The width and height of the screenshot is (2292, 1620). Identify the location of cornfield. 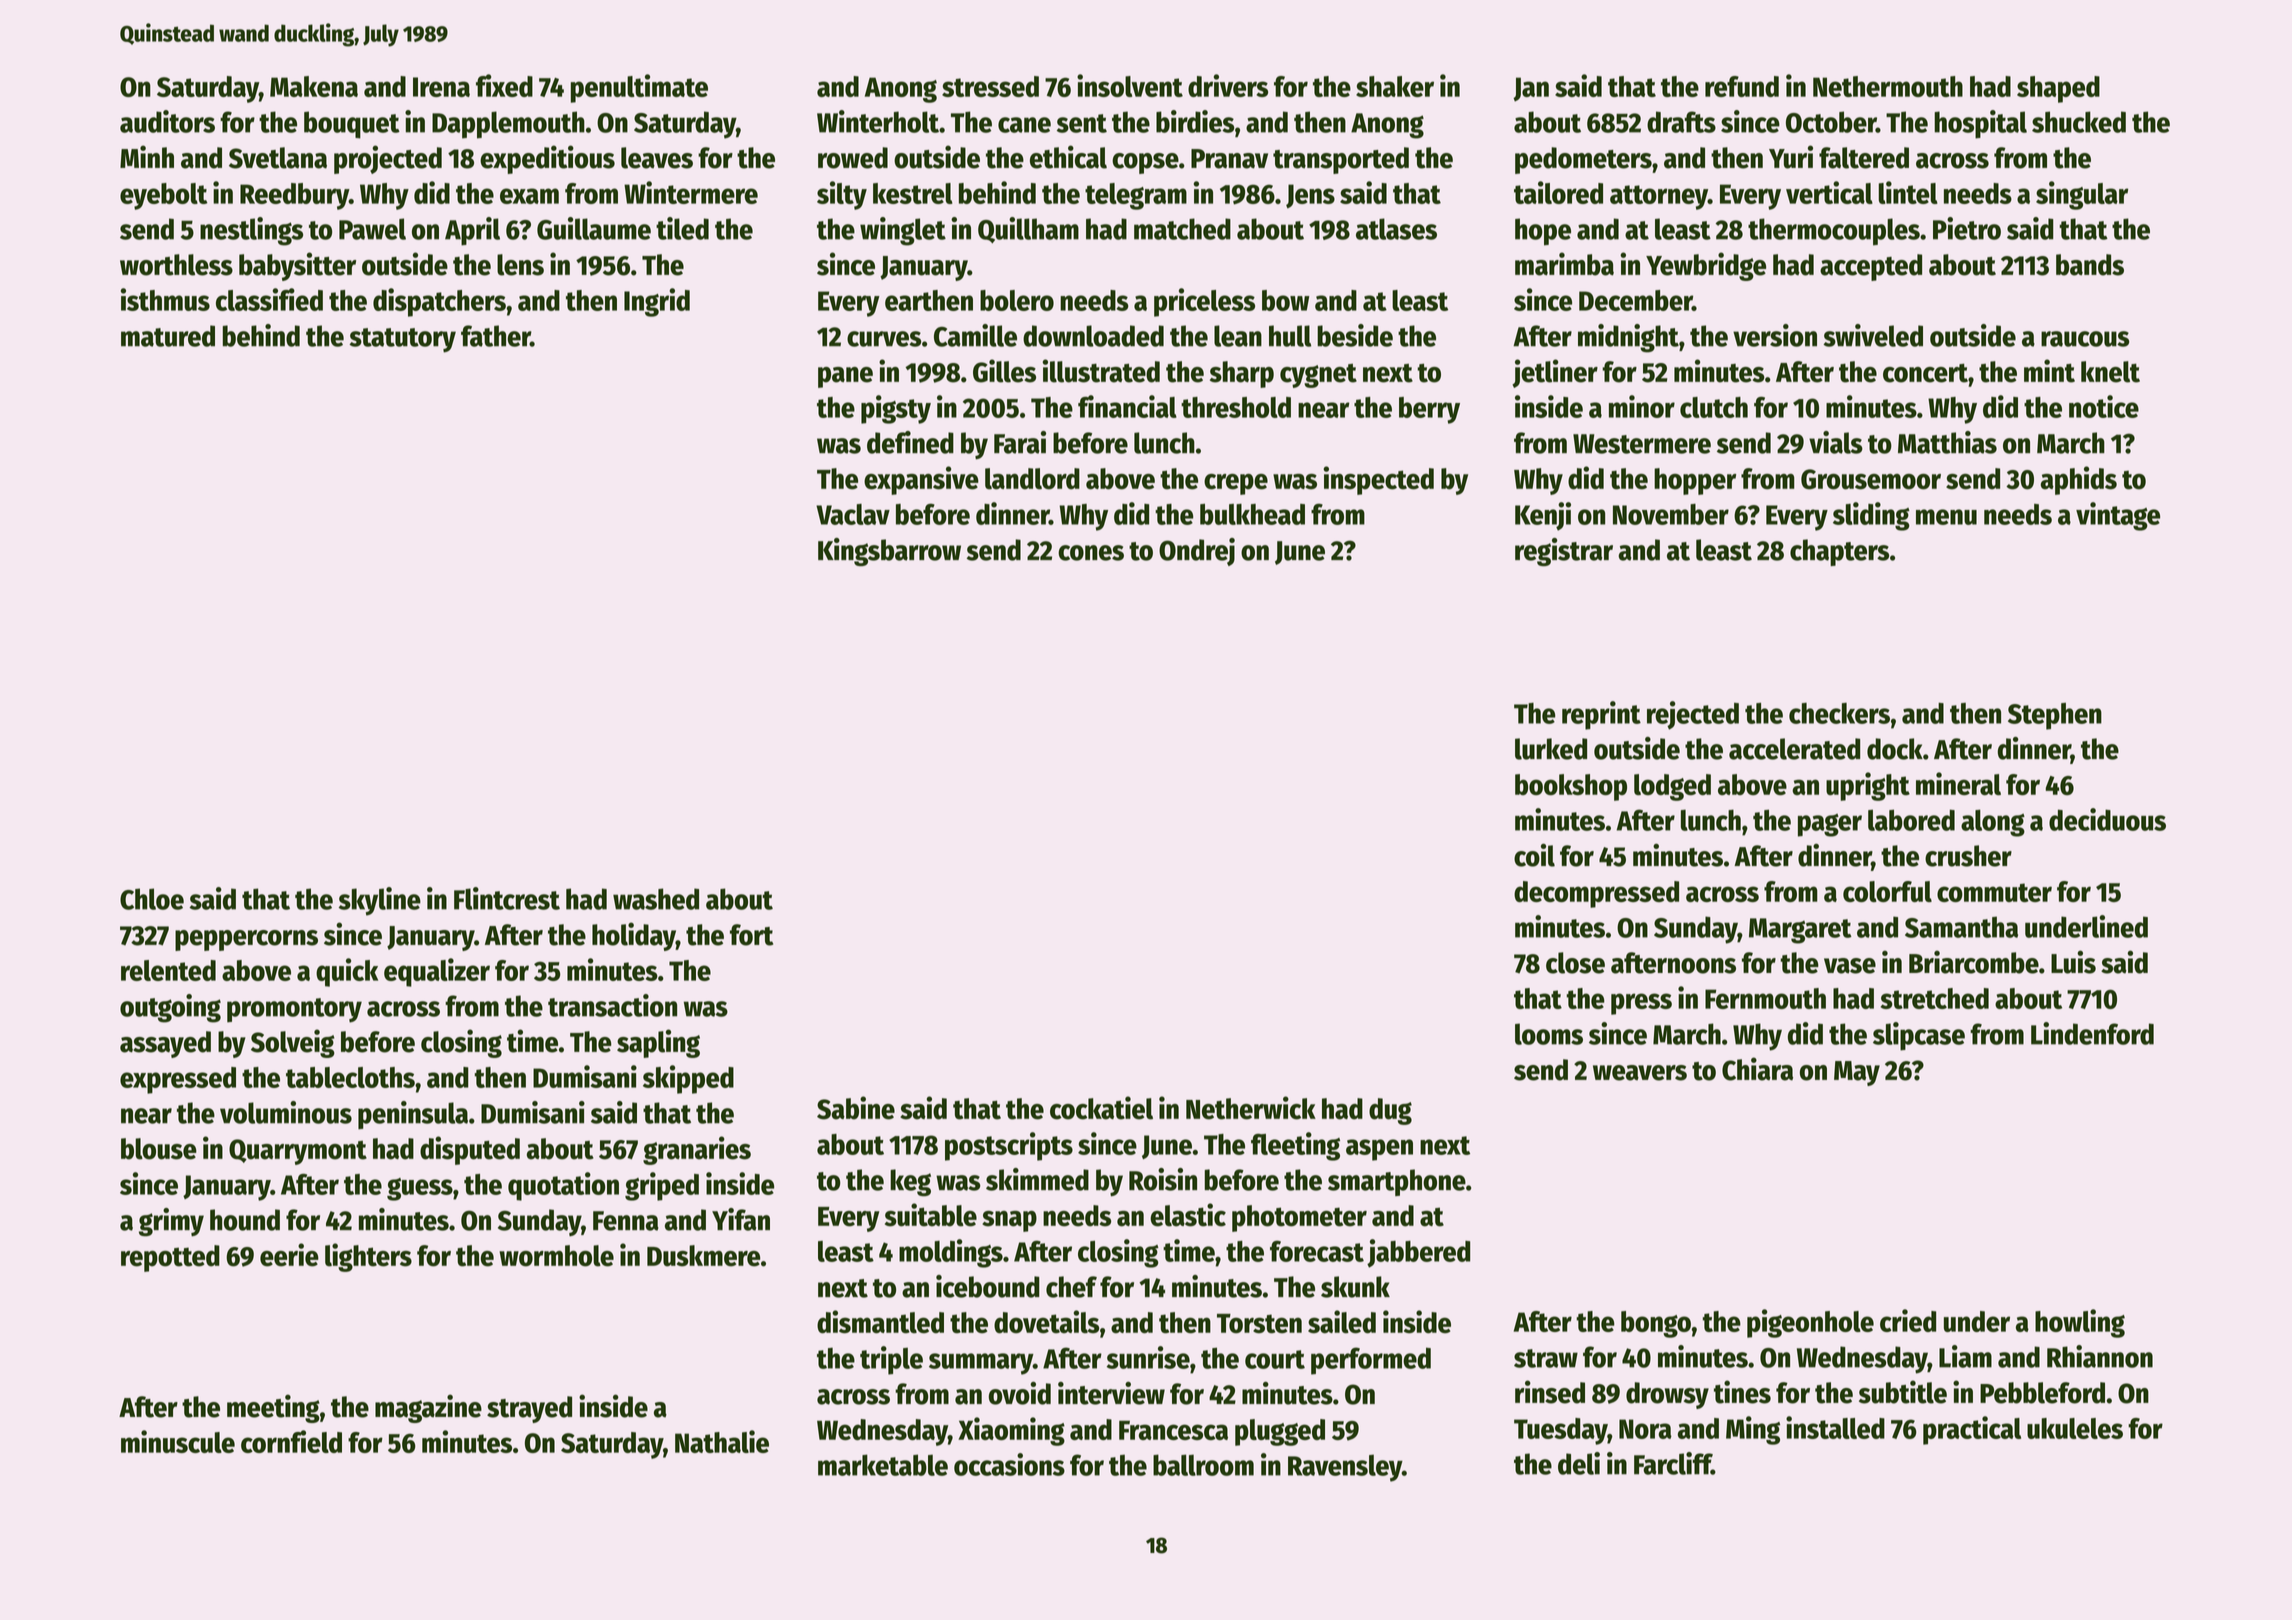
(291, 1441).
